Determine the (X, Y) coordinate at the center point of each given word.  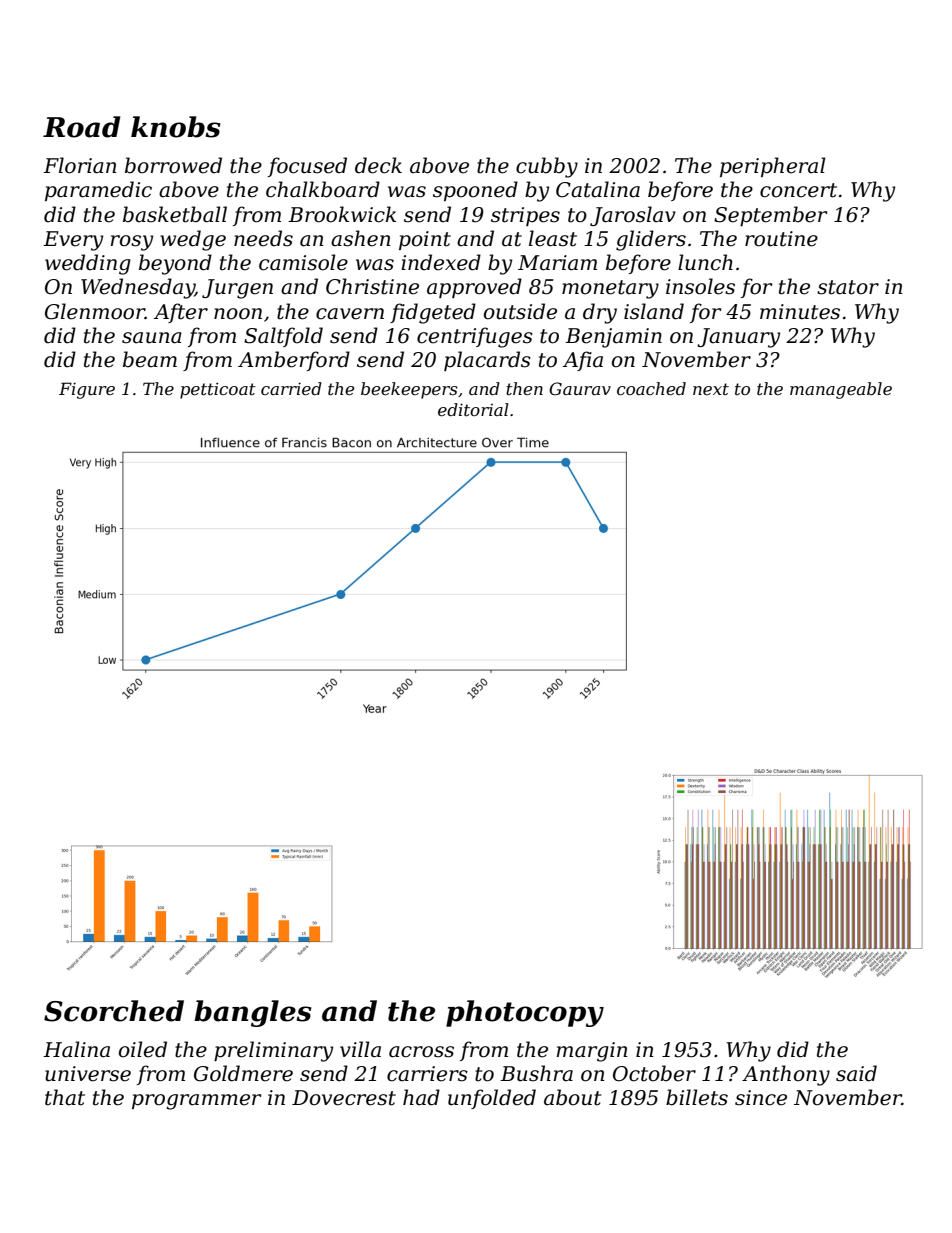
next (711, 389)
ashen (361, 238)
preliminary (273, 1051)
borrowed (173, 165)
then (524, 388)
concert (798, 190)
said (856, 1073)
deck (378, 165)
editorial (473, 409)
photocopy (525, 1013)
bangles (253, 1013)
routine (781, 239)
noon (238, 314)
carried (291, 388)
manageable (841, 390)
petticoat (218, 390)
